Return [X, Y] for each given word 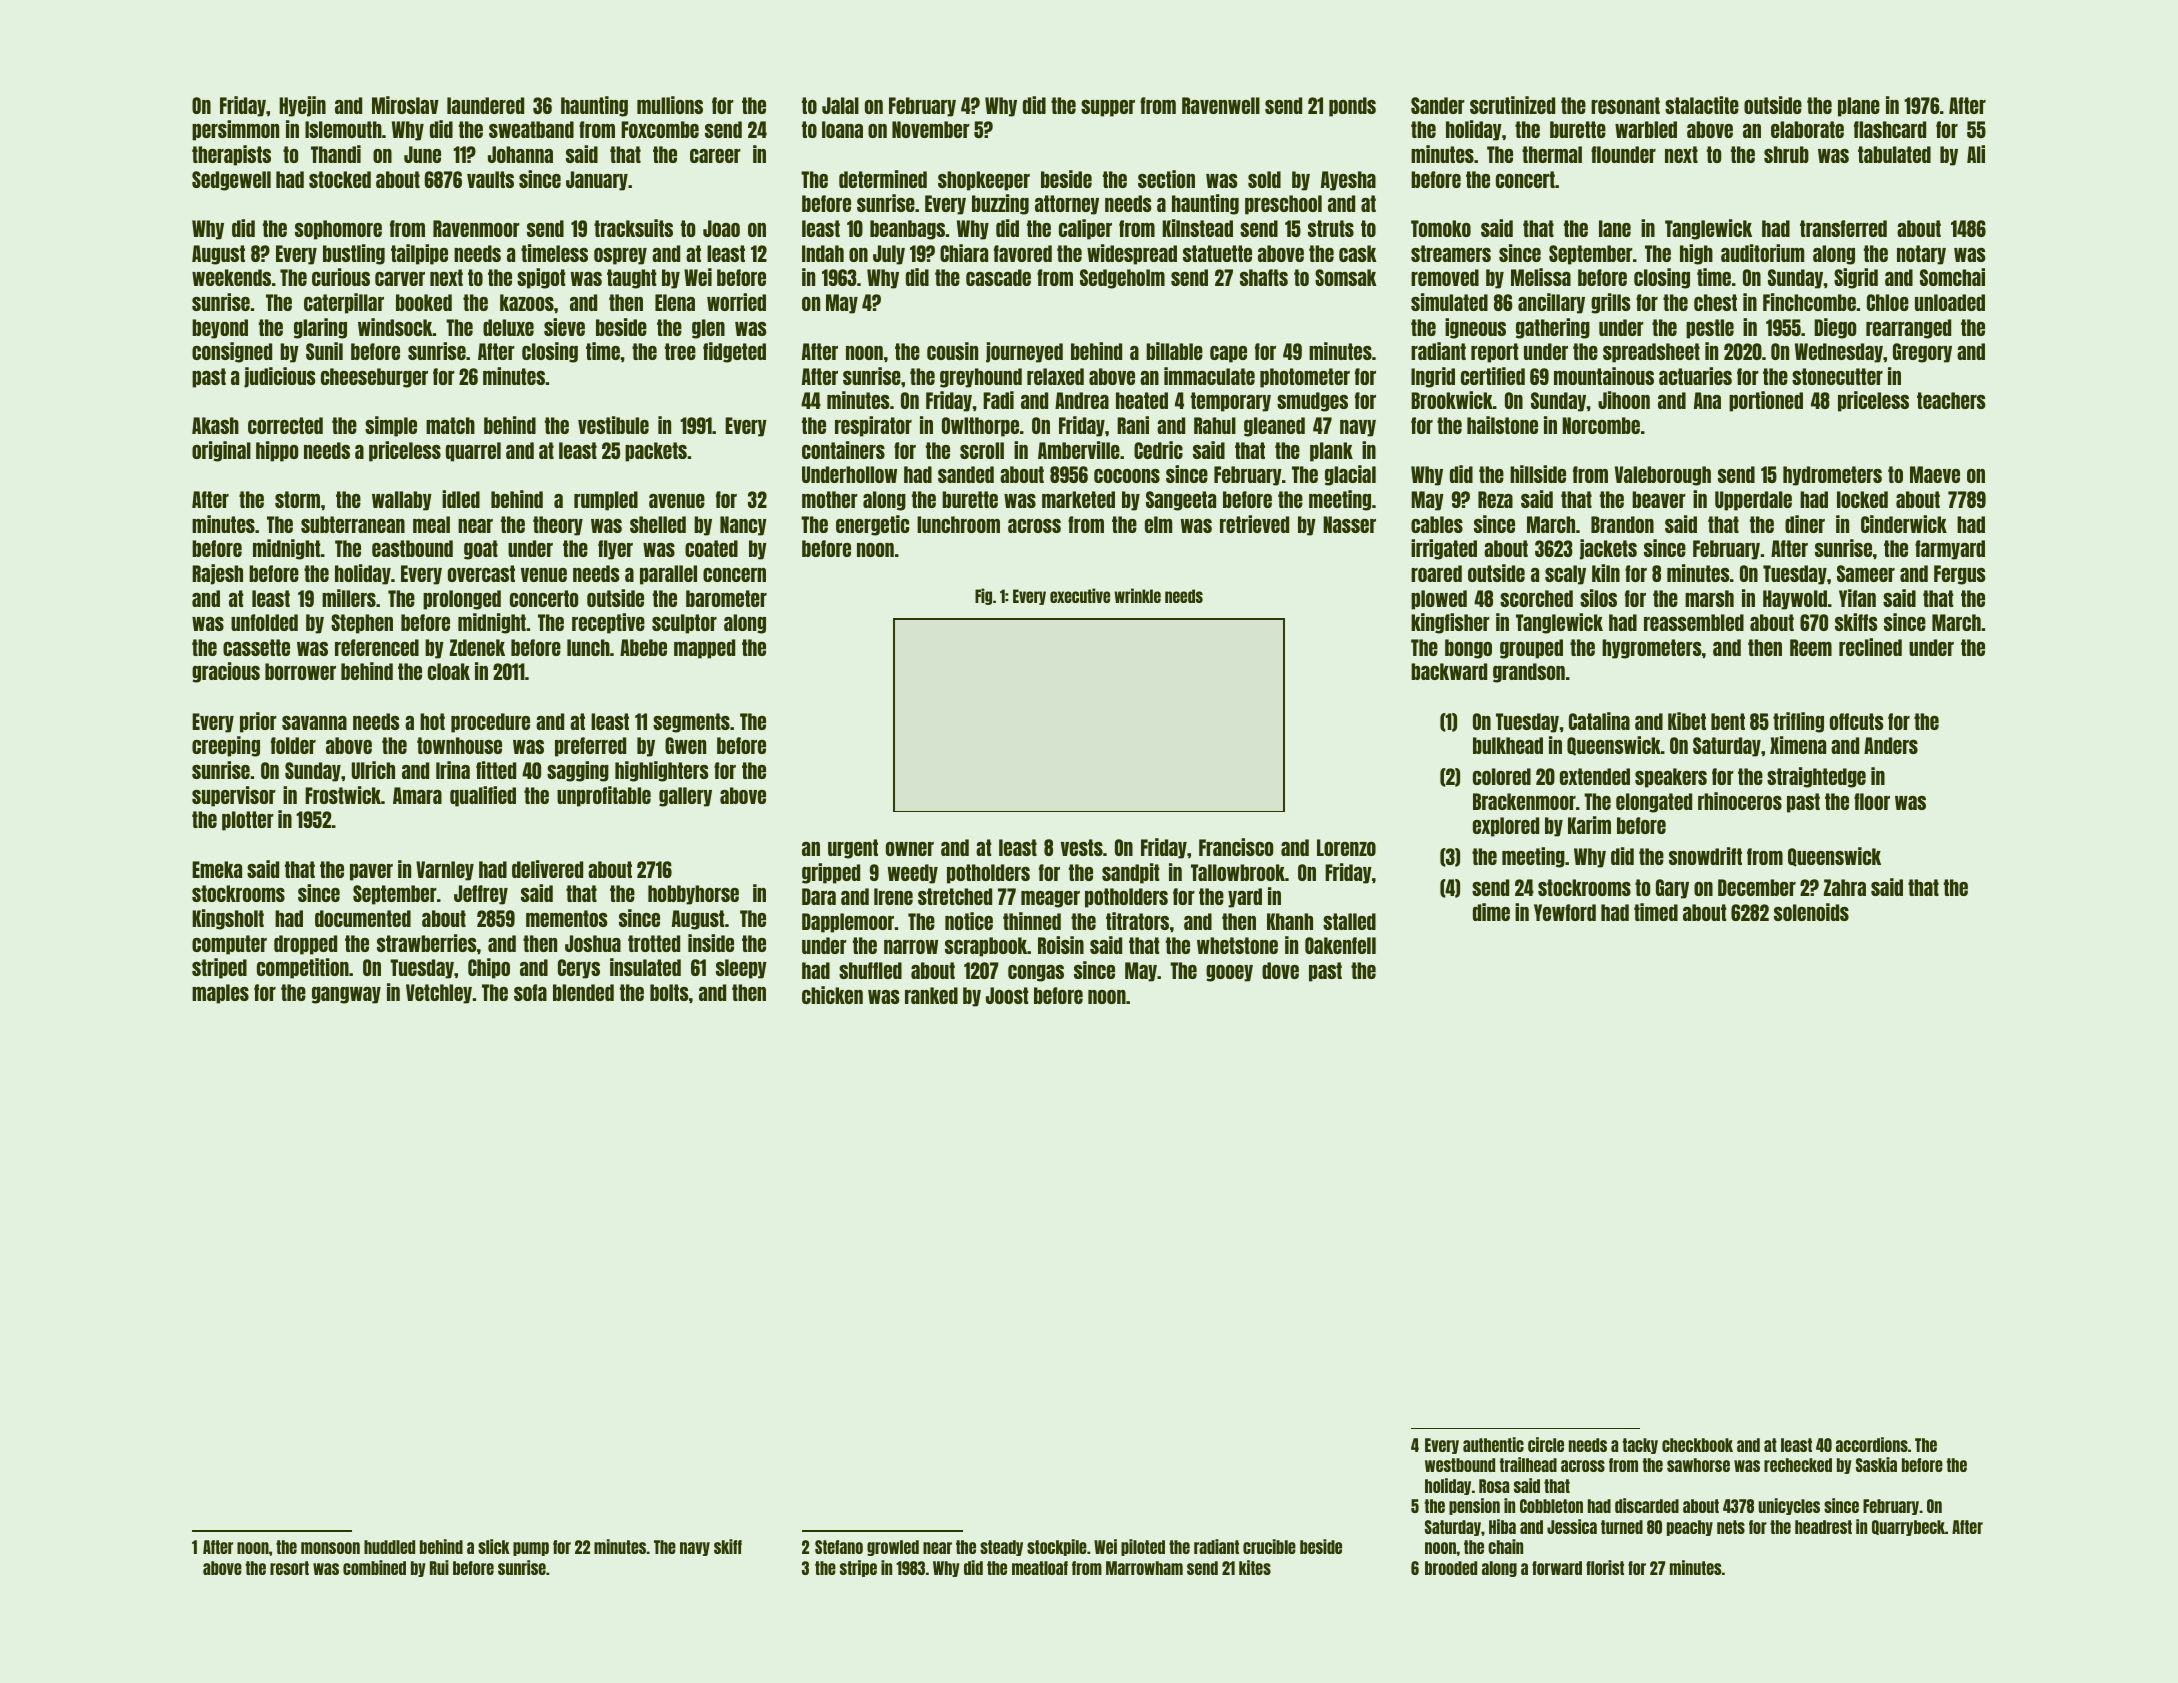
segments [691, 723]
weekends [231, 277]
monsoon [330, 1548]
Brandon [1622, 524]
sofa [530, 992]
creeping [226, 746]
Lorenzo [1346, 847]
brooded [1451, 1568]
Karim [1589, 825]
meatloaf [1040, 1568]
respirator [873, 426]
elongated [1654, 803]
